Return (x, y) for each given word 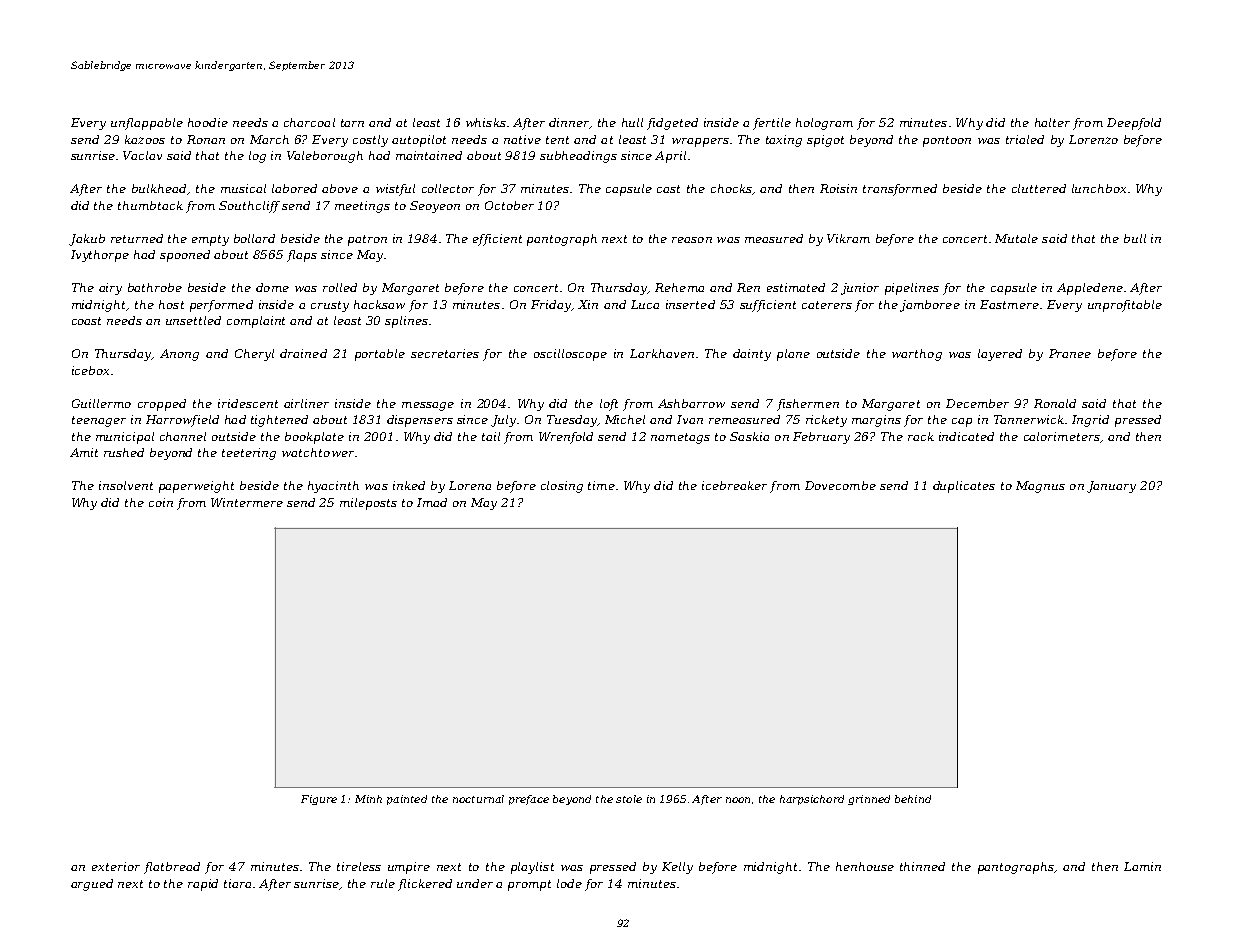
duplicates (964, 487)
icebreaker (734, 485)
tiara (237, 883)
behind (913, 799)
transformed (900, 190)
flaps (302, 256)
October (509, 205)
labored (294, 188)
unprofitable (1125, 306)
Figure (319, 800)
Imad (432, 502)
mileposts (368, 504)
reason (692, 240)
